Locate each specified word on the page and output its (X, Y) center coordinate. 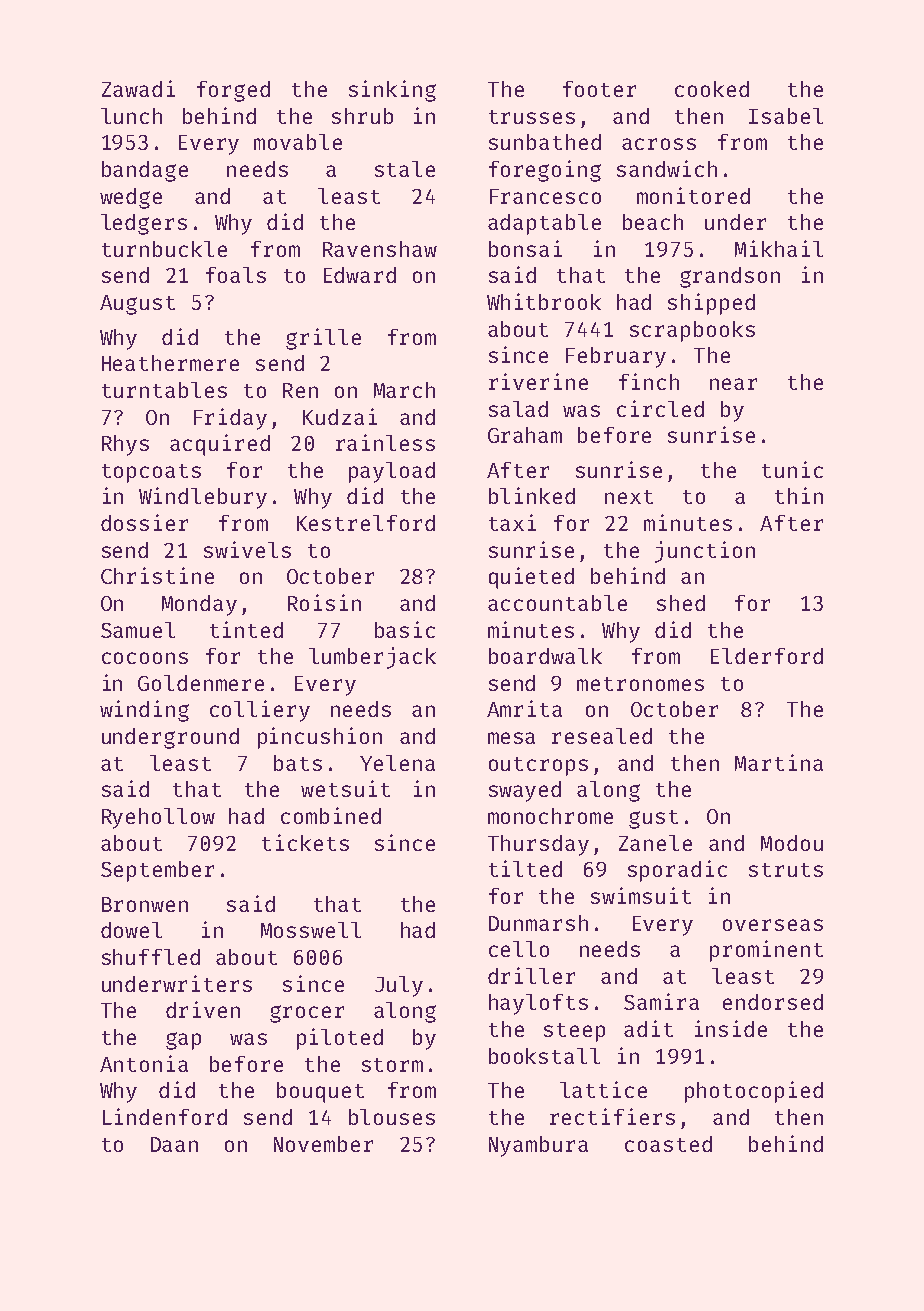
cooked (712, 89)
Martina (779, 762)
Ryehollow (158, 818)
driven (203, 1009)
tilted (525, 868)
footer (599, 89)
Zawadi (138, 88)
